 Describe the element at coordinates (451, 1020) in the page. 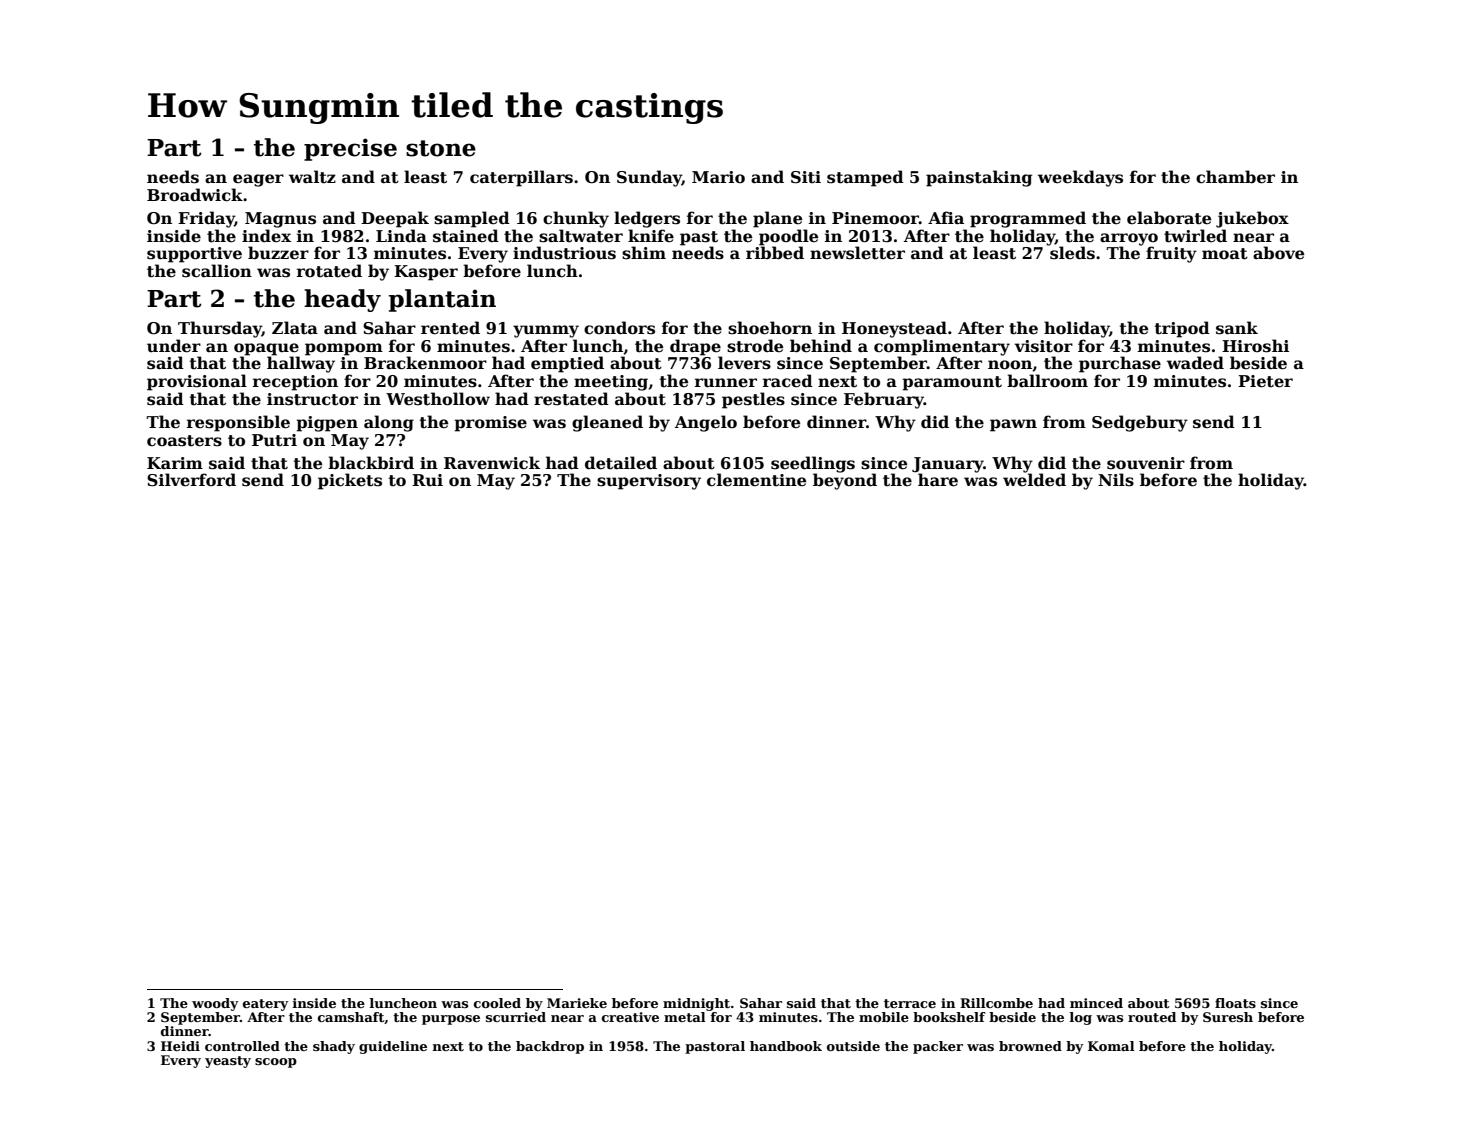

I see `purpose` at that location.
